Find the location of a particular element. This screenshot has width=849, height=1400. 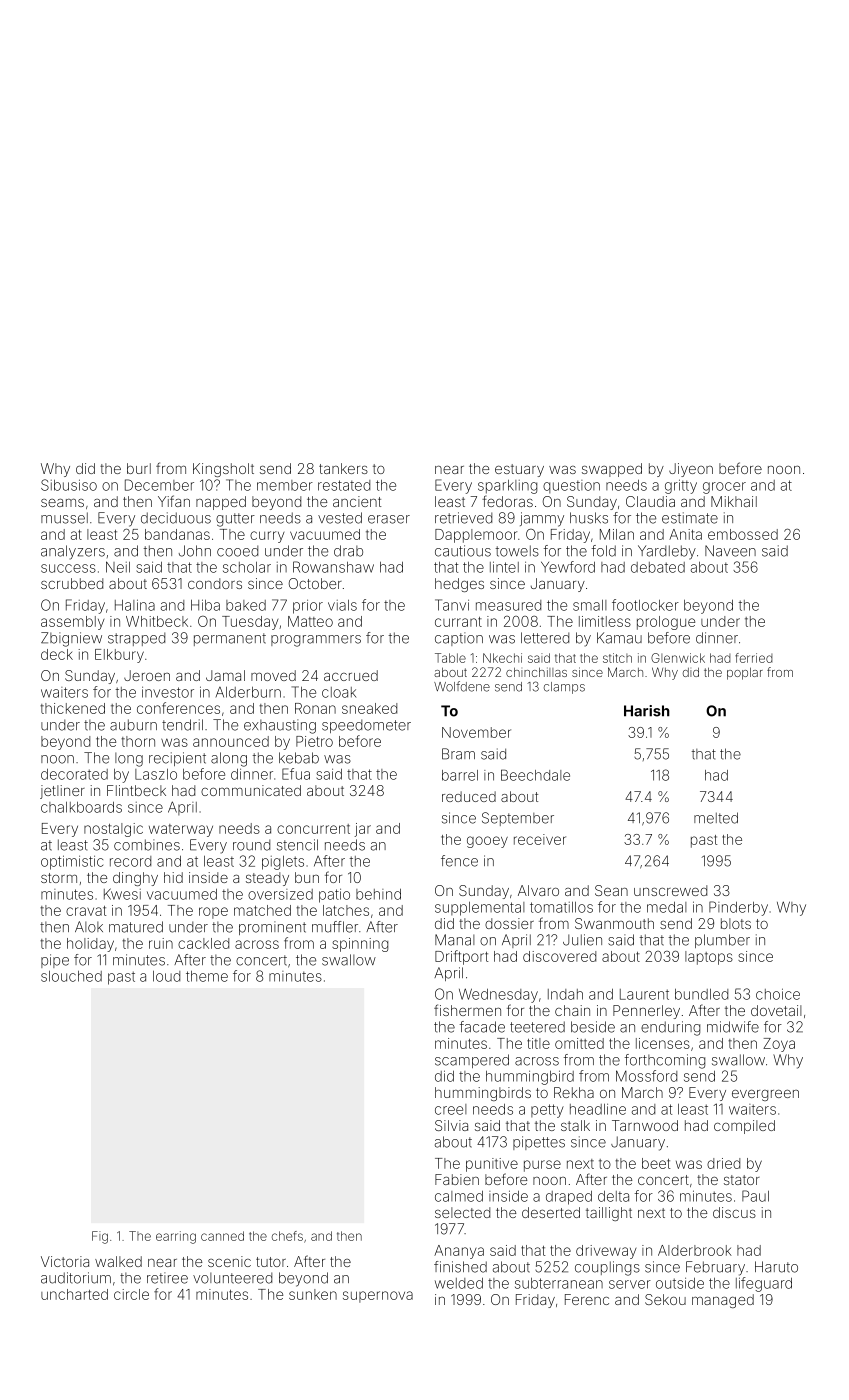

volunteered is located at coordinates (232, 1278).
